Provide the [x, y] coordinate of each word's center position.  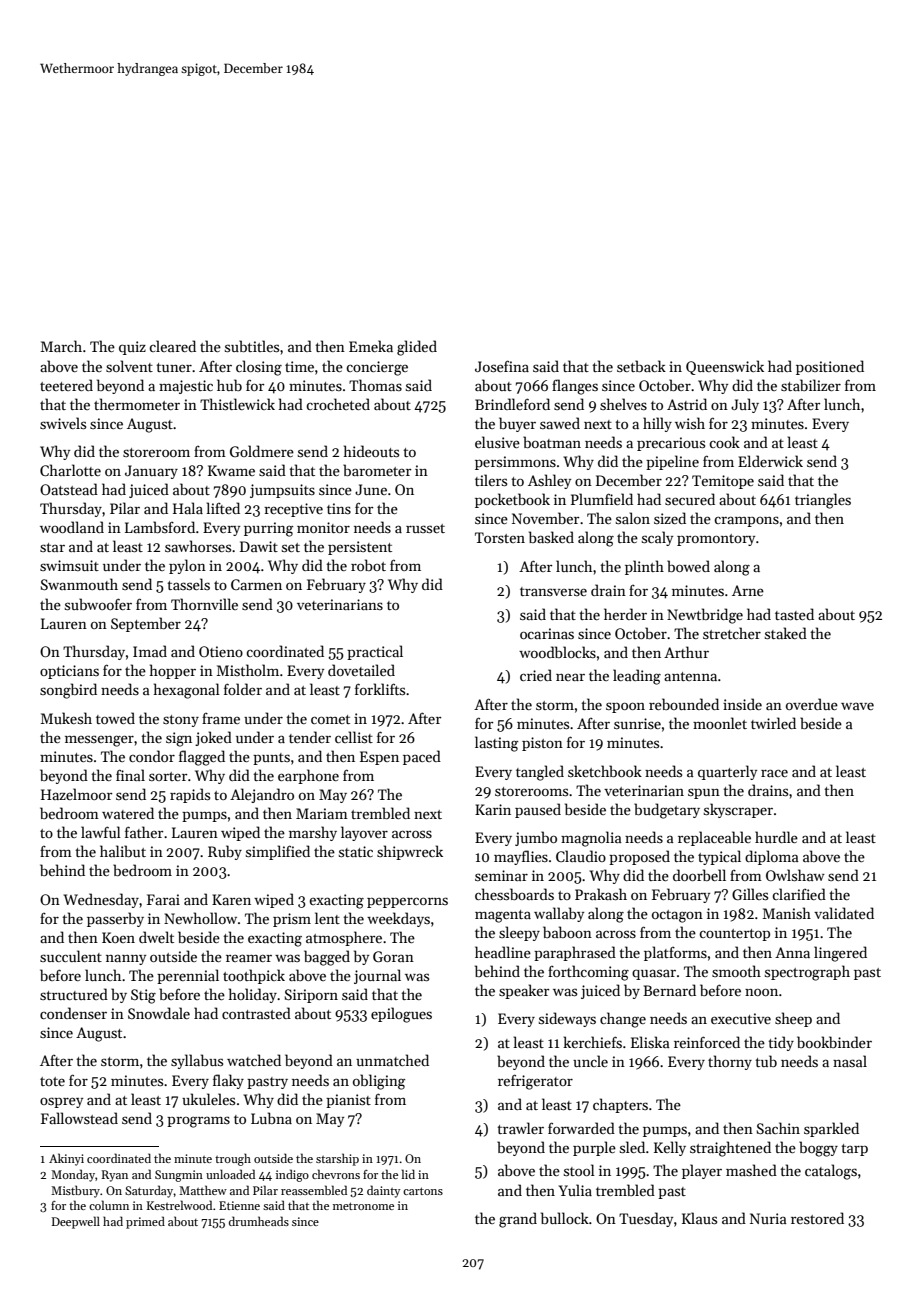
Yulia [575, 1190]
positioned [830, 367]
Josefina [502, 366]
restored [817, 1218]
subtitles [252, 346]
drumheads [259, 1221]
